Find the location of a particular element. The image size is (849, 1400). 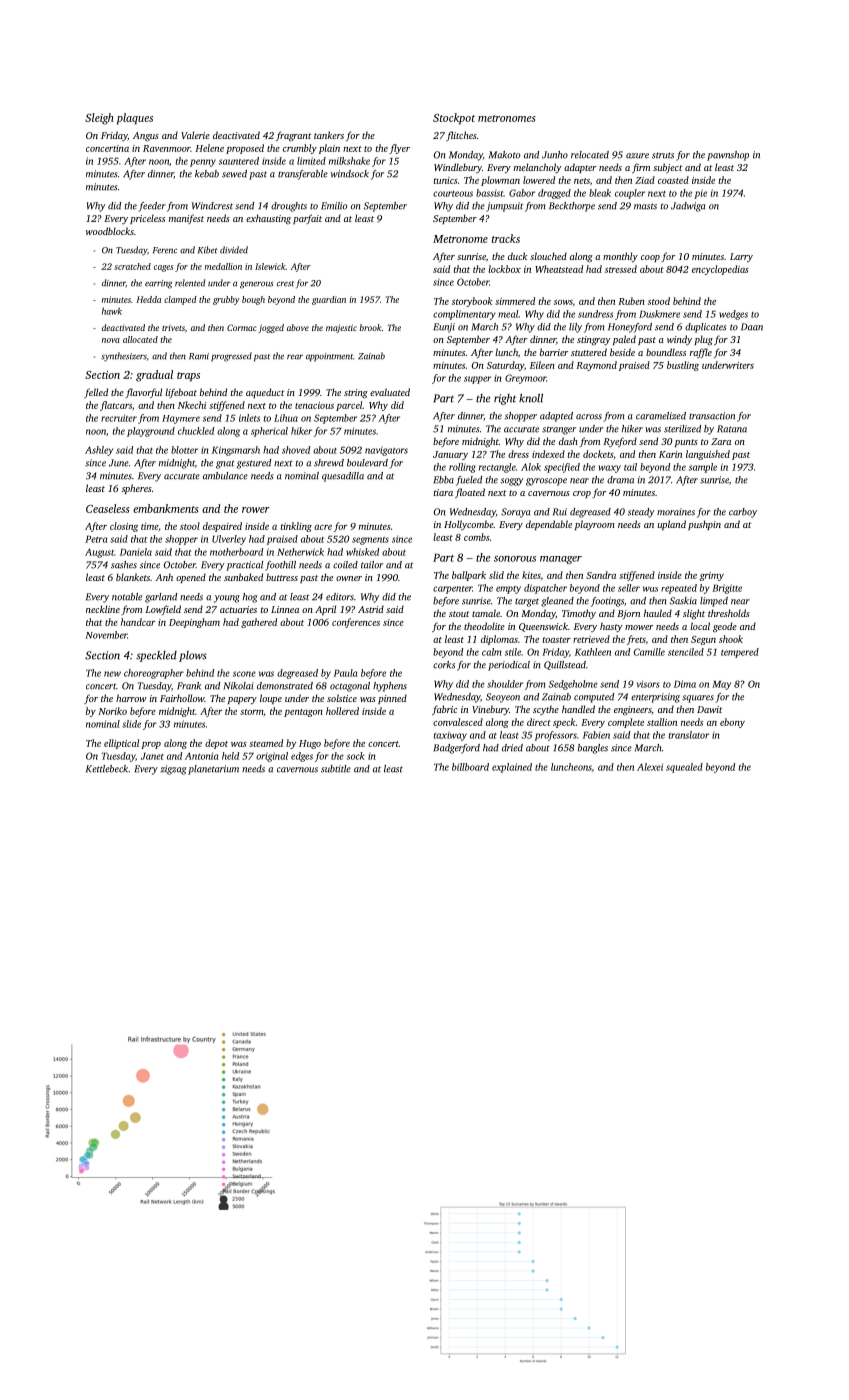

thresholds is located at coordinates (729, 613).
